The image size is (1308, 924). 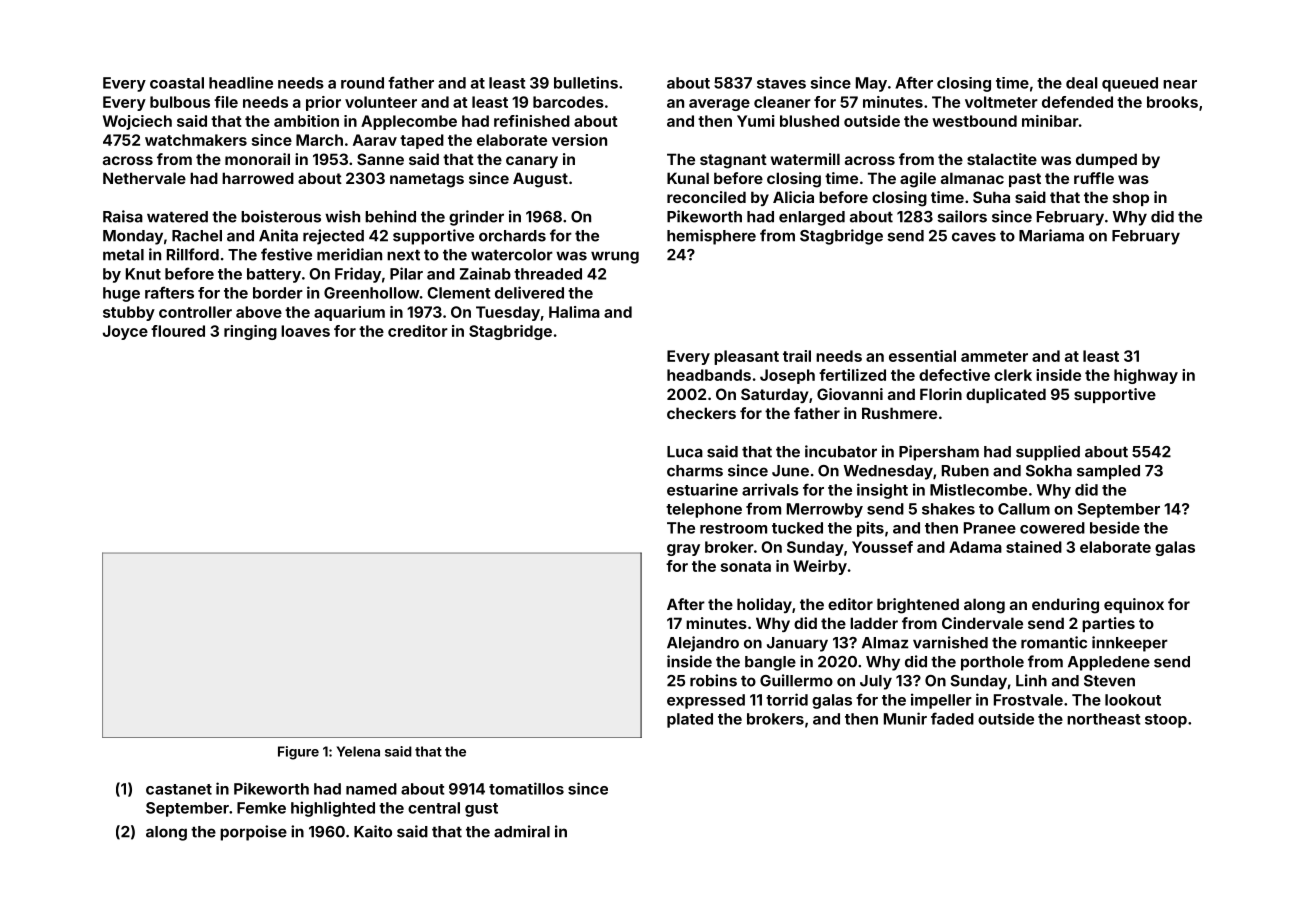 What do you see at coordinates (774, 395) in the screenshot?
I see `Saturday` at bounding box center [774, 395].
